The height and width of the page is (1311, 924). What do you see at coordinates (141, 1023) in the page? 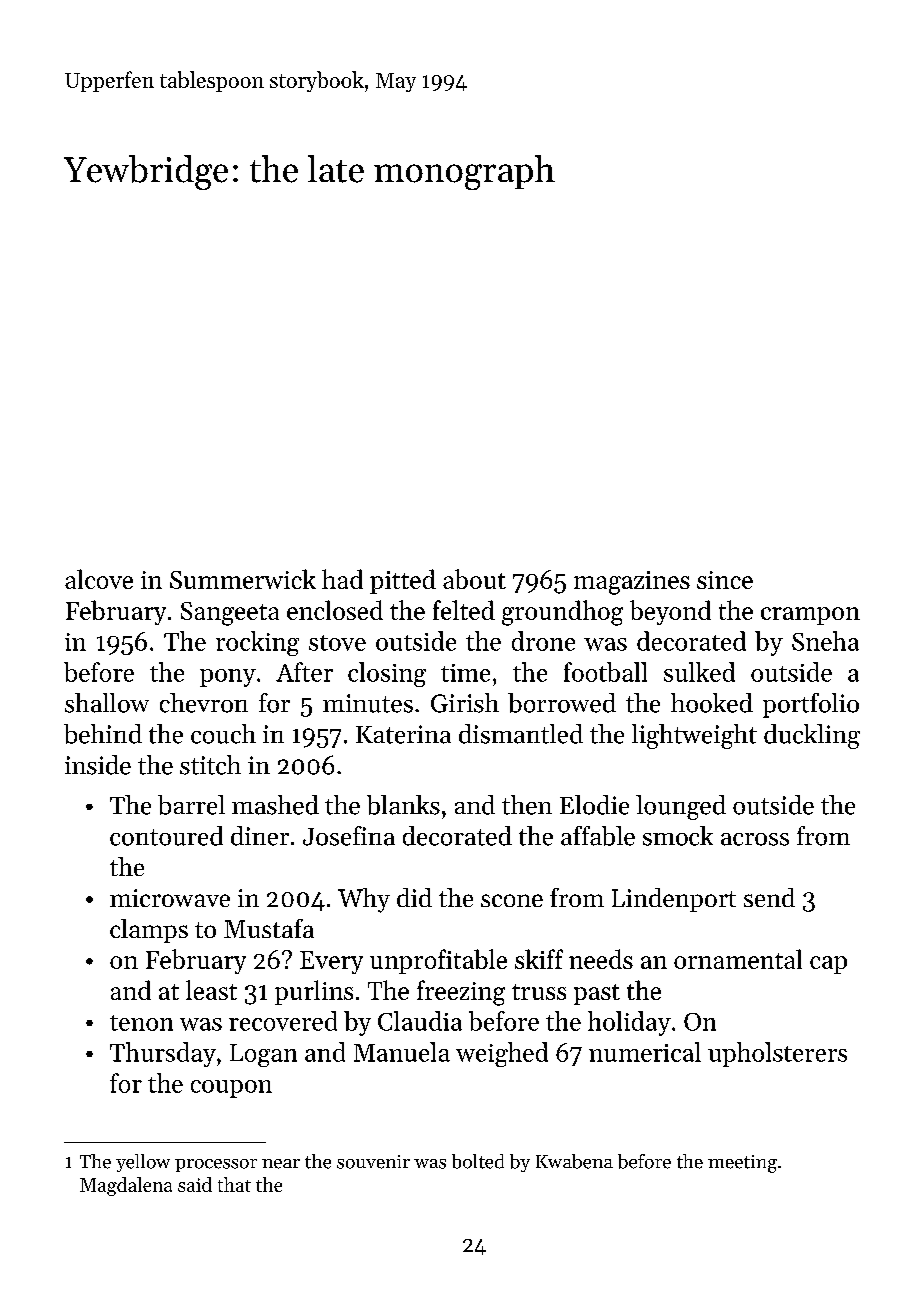
I see `tenon` at bounding box center [141, 1023].
